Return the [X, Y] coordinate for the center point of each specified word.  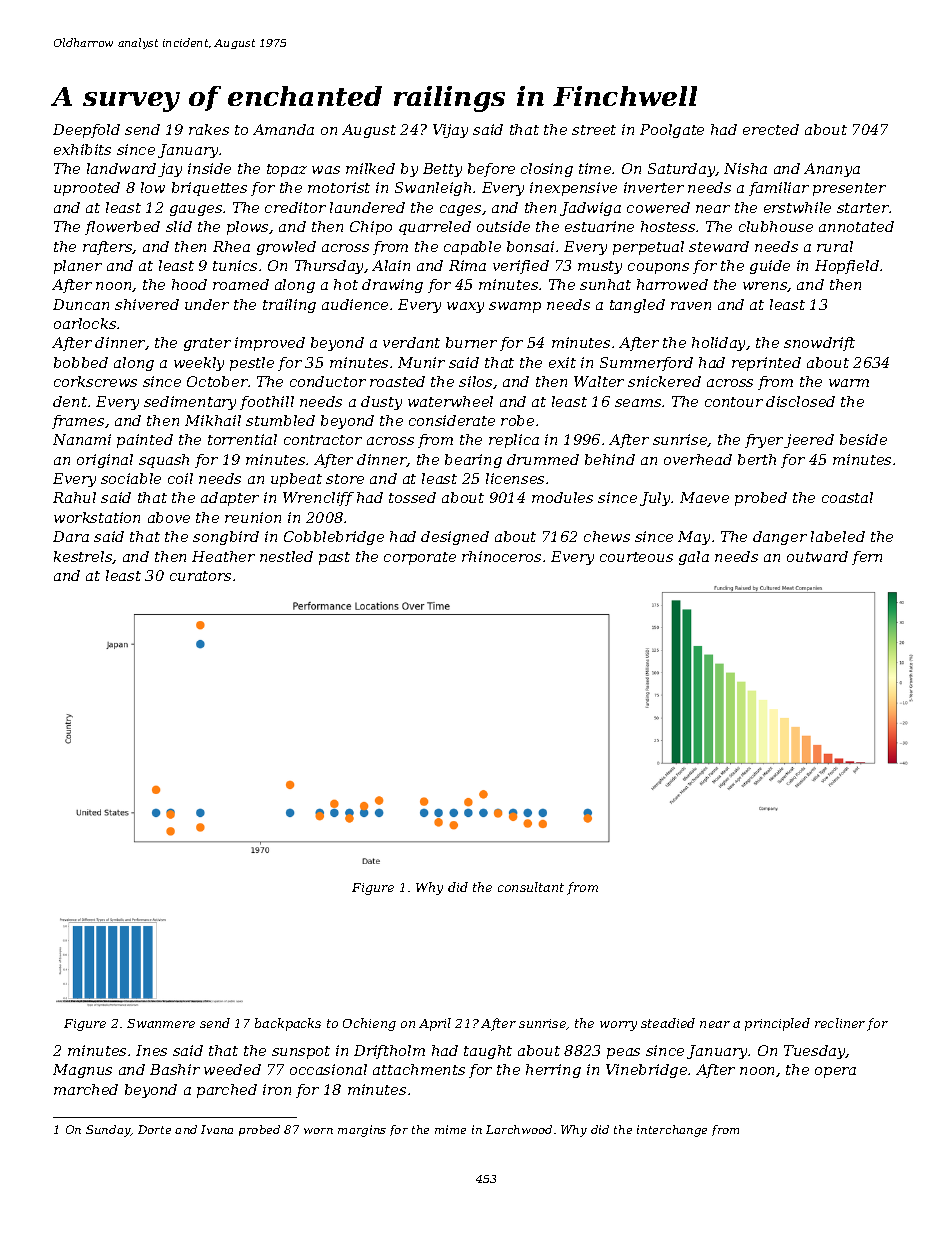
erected [771, 129]
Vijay [450, 131]
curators [200, 576]
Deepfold [86, 131]
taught [488, 1052]
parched [227, 1091]
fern [867, 558]
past [334, 558]
